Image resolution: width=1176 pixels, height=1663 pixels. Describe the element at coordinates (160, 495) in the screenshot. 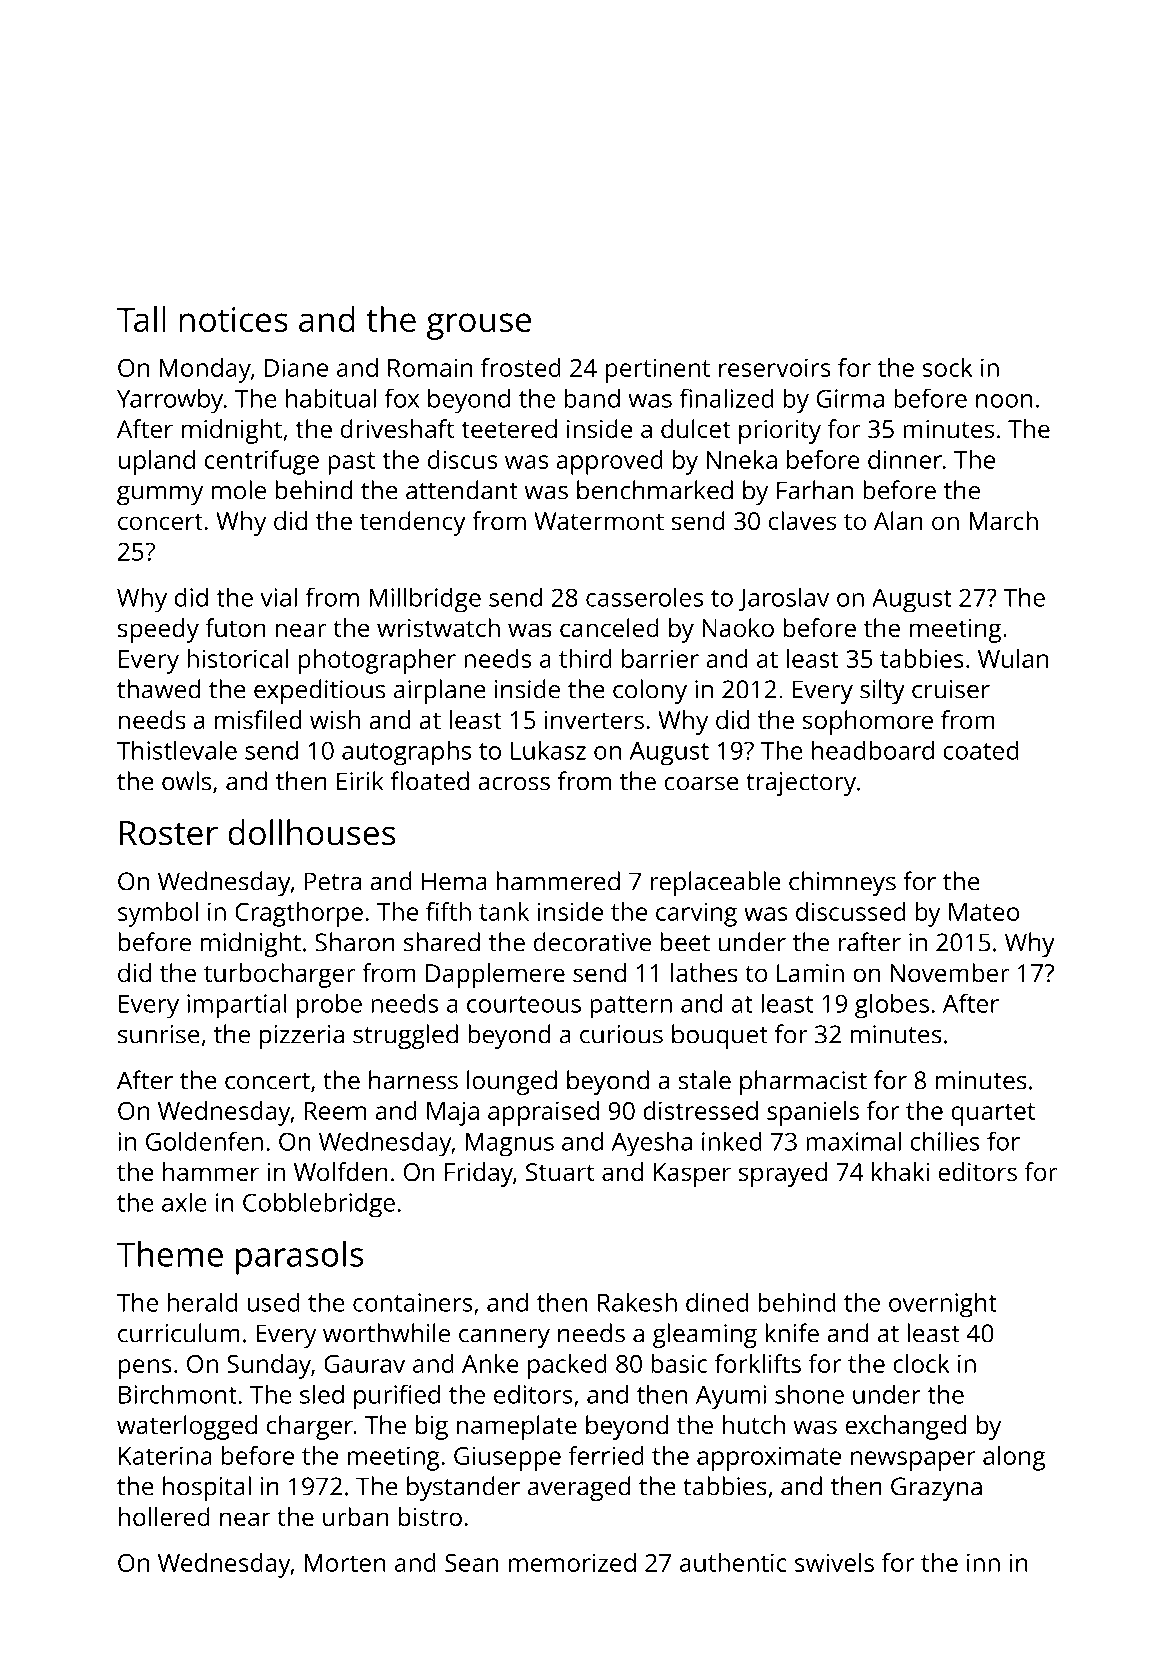

I see `gummy` at that location.
